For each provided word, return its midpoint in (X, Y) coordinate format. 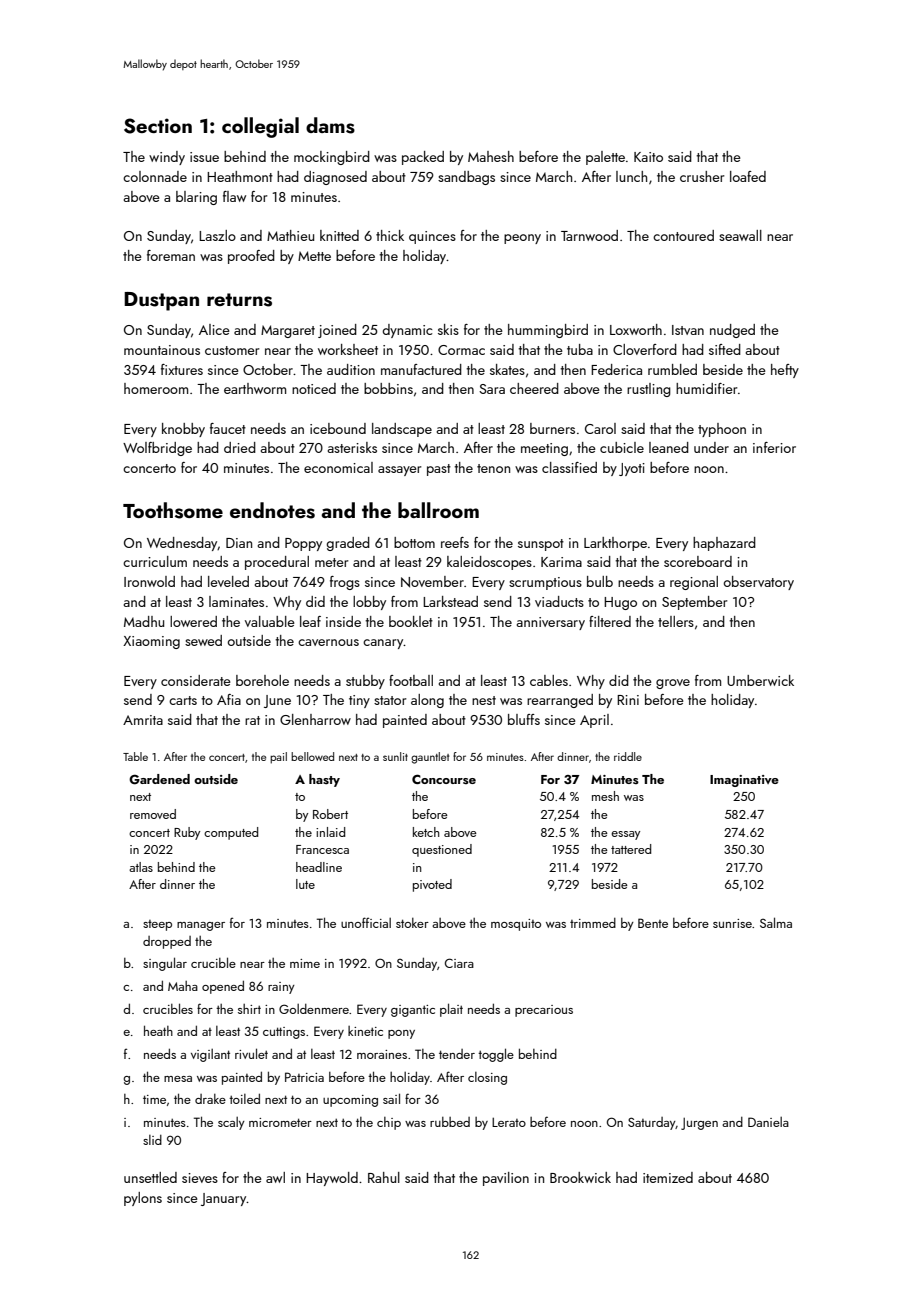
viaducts (559, 601)
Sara (492, 389)
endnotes (272, 510)
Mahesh (491, 156)
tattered (631, 849)
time (154, 1099)
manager (201, 926)
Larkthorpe (615, 544)
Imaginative (744, 781)
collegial (260, 127)
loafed (748, 176)
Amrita (143, 720)
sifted (725, 349)
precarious (544, 1011)
